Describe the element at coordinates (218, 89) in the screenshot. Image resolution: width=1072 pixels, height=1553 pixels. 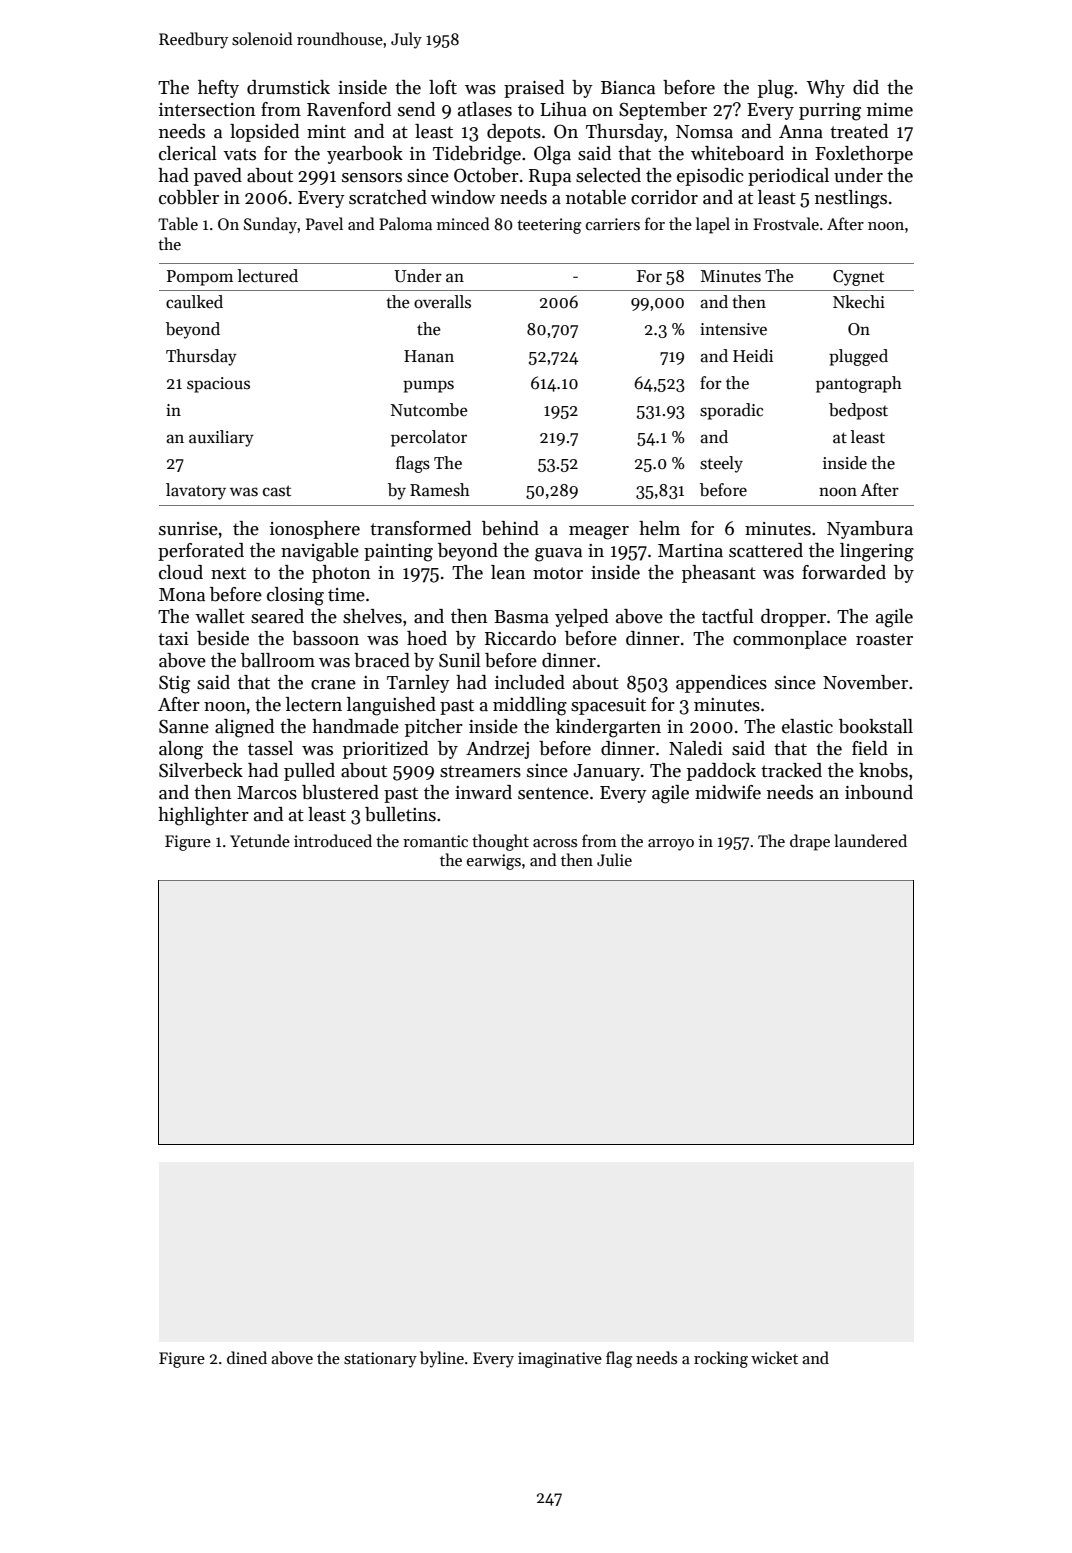
I see `hefty` at that location.
